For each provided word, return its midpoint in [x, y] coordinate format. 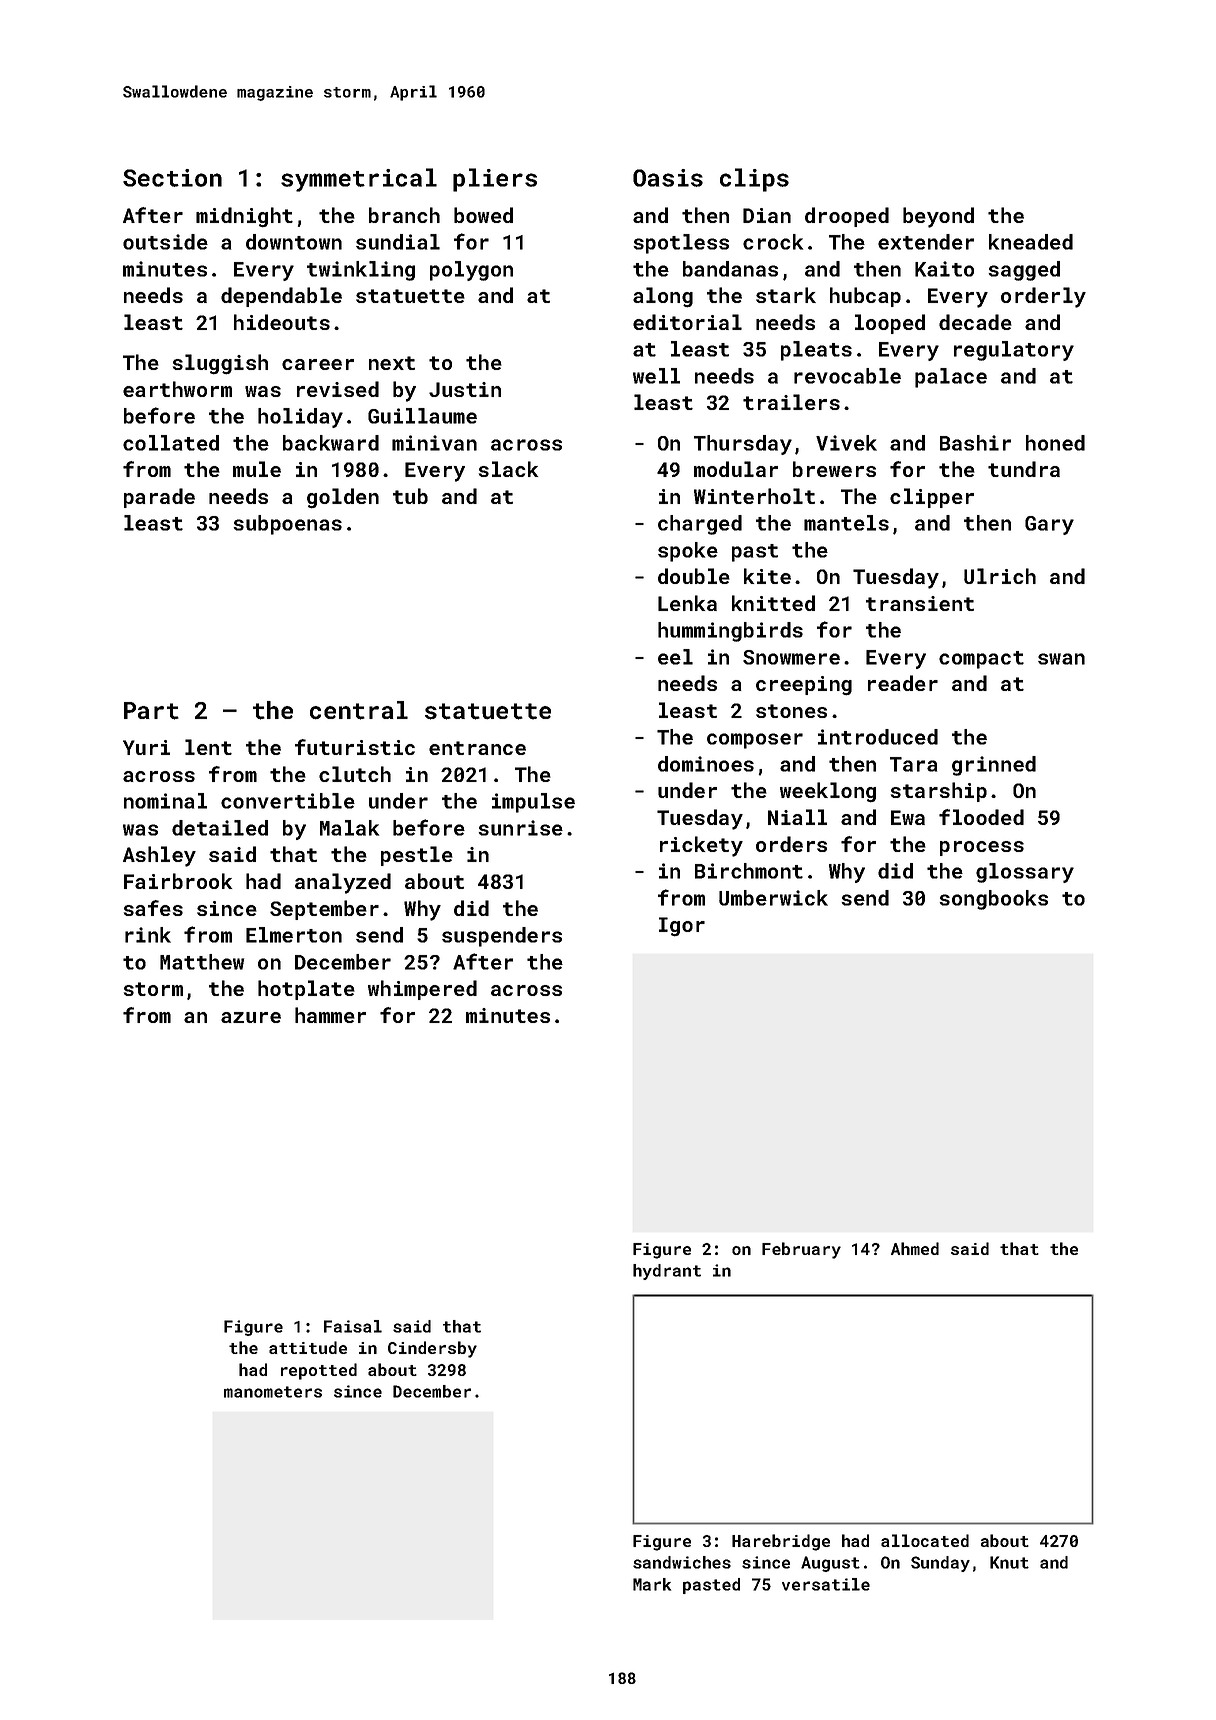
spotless [681, 244]
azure [251, 1017]
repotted [319, 1371]
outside [165, 242]
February [801, 1250]
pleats [816, 351]
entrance [477, 748]
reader [903, 683]
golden [343, 498]
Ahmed [915, 1248]
